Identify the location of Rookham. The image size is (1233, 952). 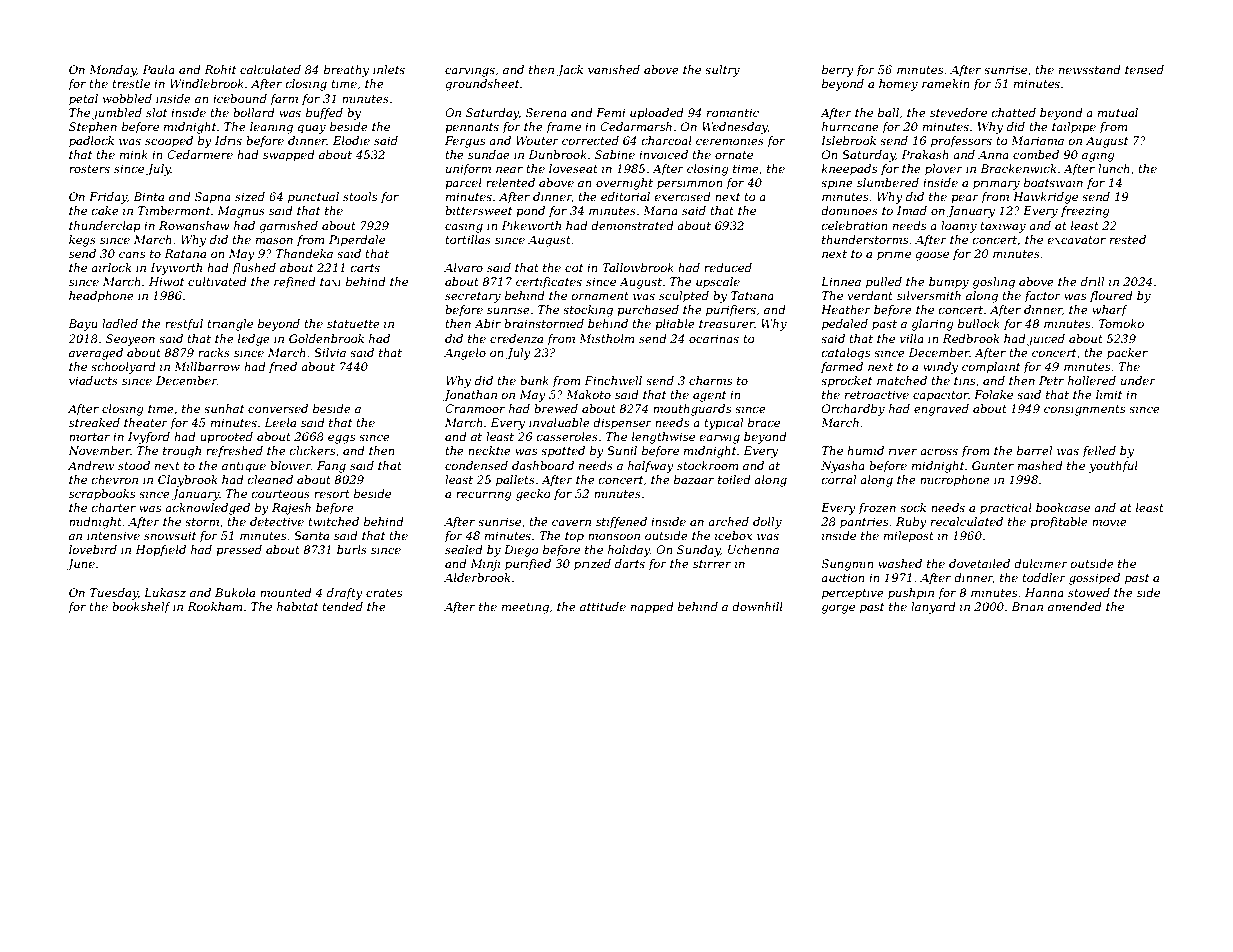
(214, 606).
